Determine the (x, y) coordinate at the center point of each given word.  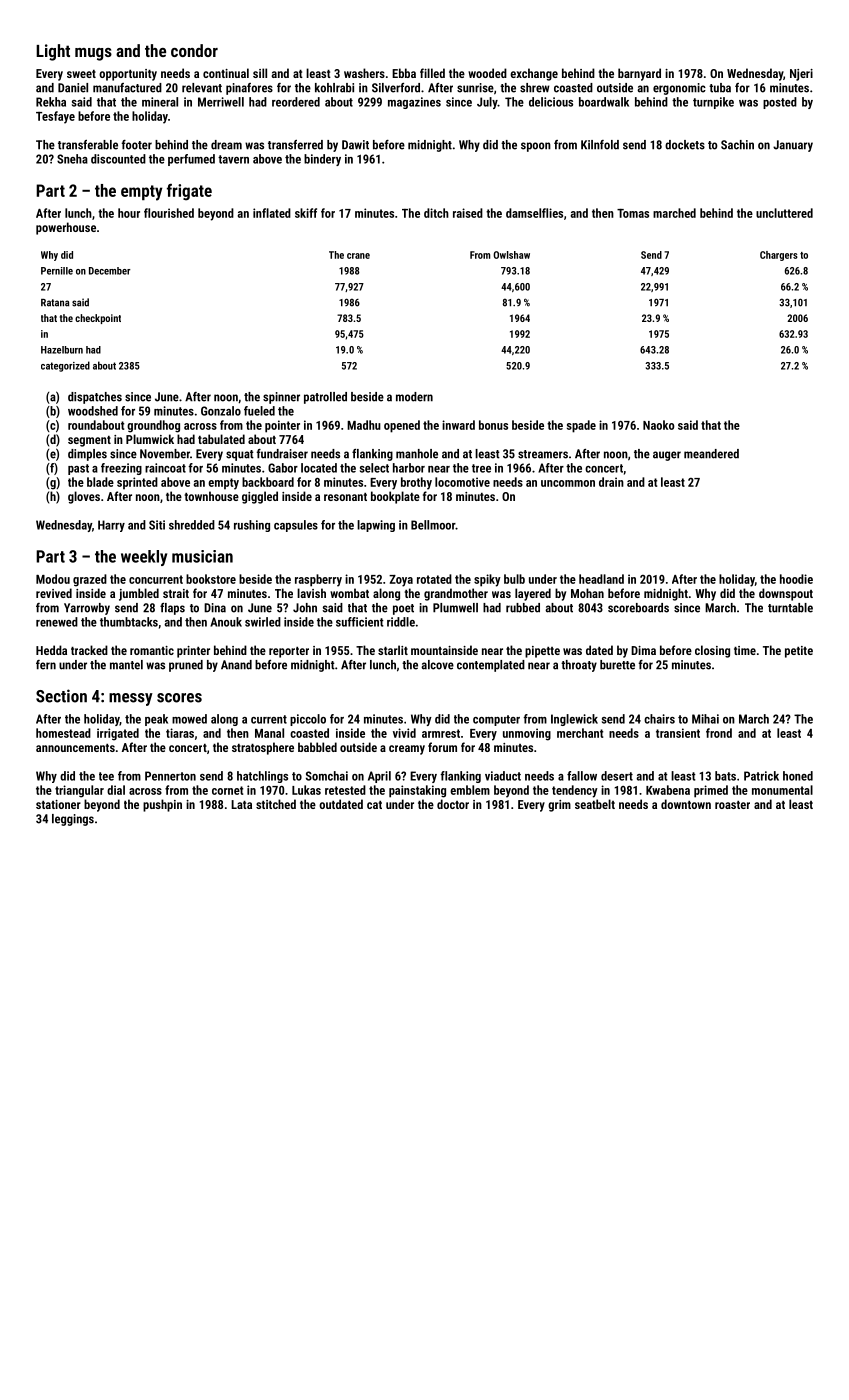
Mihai (705, 719)
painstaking (417, 791)
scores (179, 698)
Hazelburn (62, 350)
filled (432, 73)
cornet (227, 790)
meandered (711, 454)
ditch (436, 213)
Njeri (801, 75)
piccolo (308, 720)
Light (53, 52)
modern (414, 397)
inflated (272, 213)
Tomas (633, 213)
